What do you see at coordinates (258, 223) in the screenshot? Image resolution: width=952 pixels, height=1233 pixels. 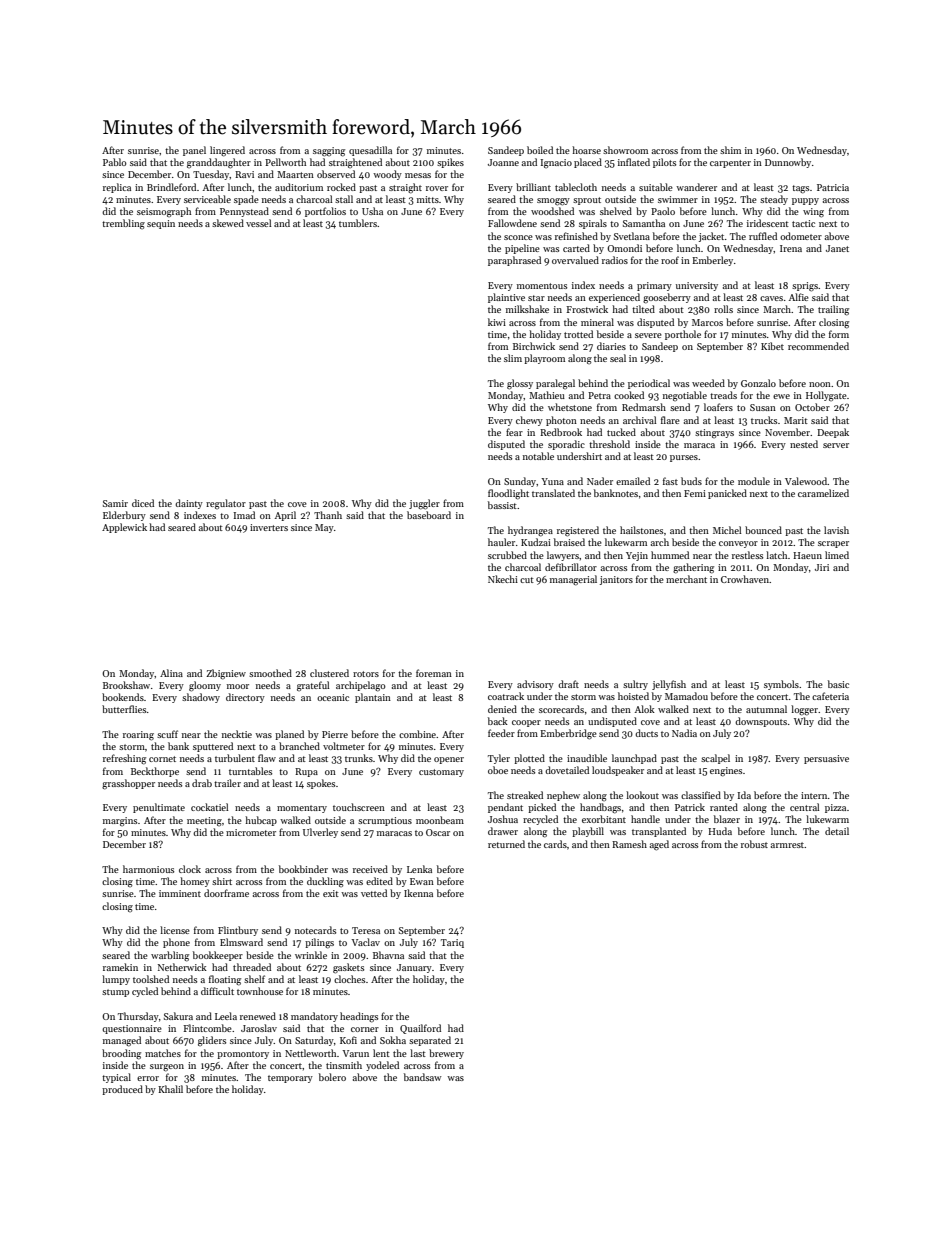 I see `vessel` at bounding box center [258, 223].
